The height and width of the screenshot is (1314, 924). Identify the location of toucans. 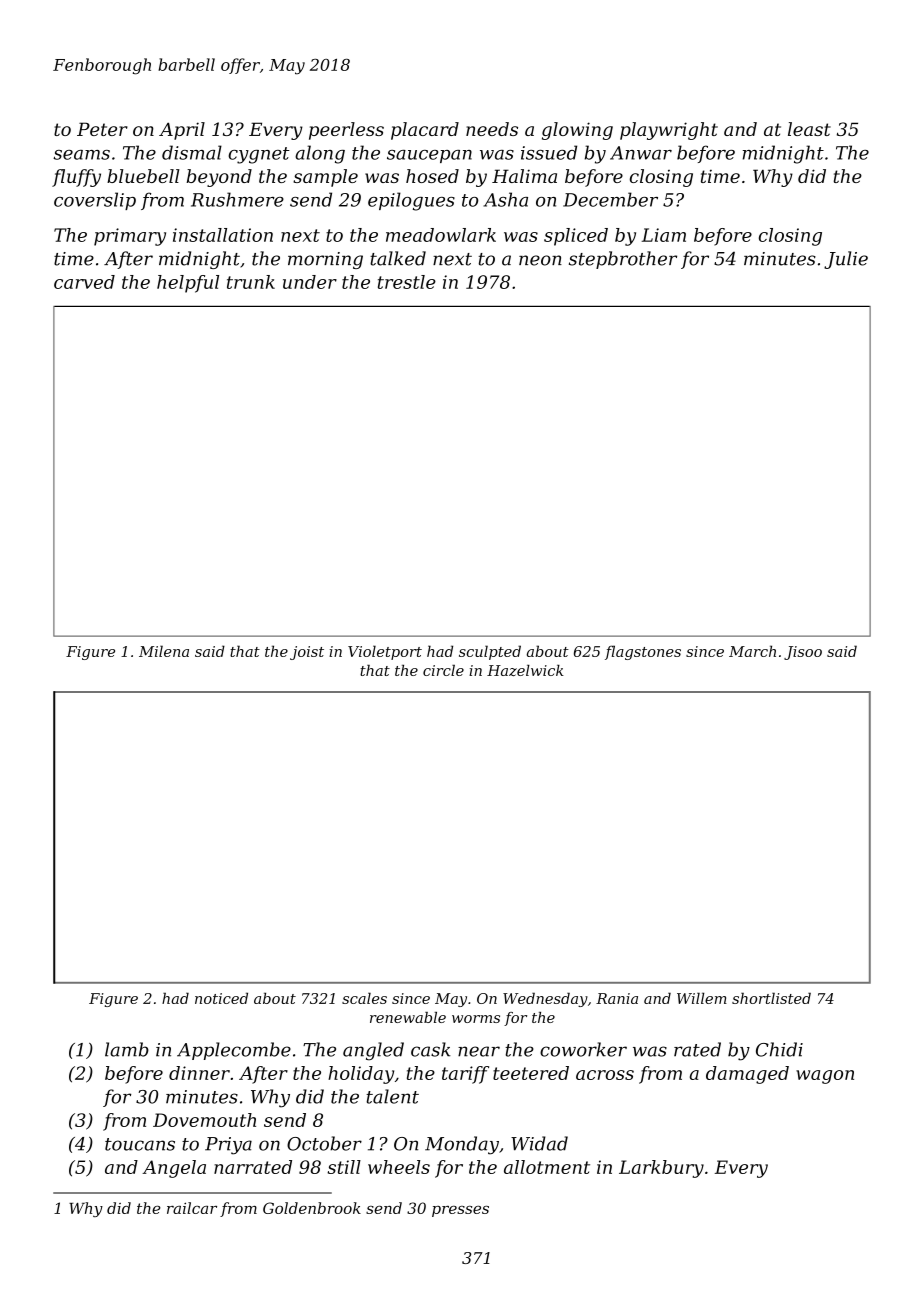
(140, 1144).
